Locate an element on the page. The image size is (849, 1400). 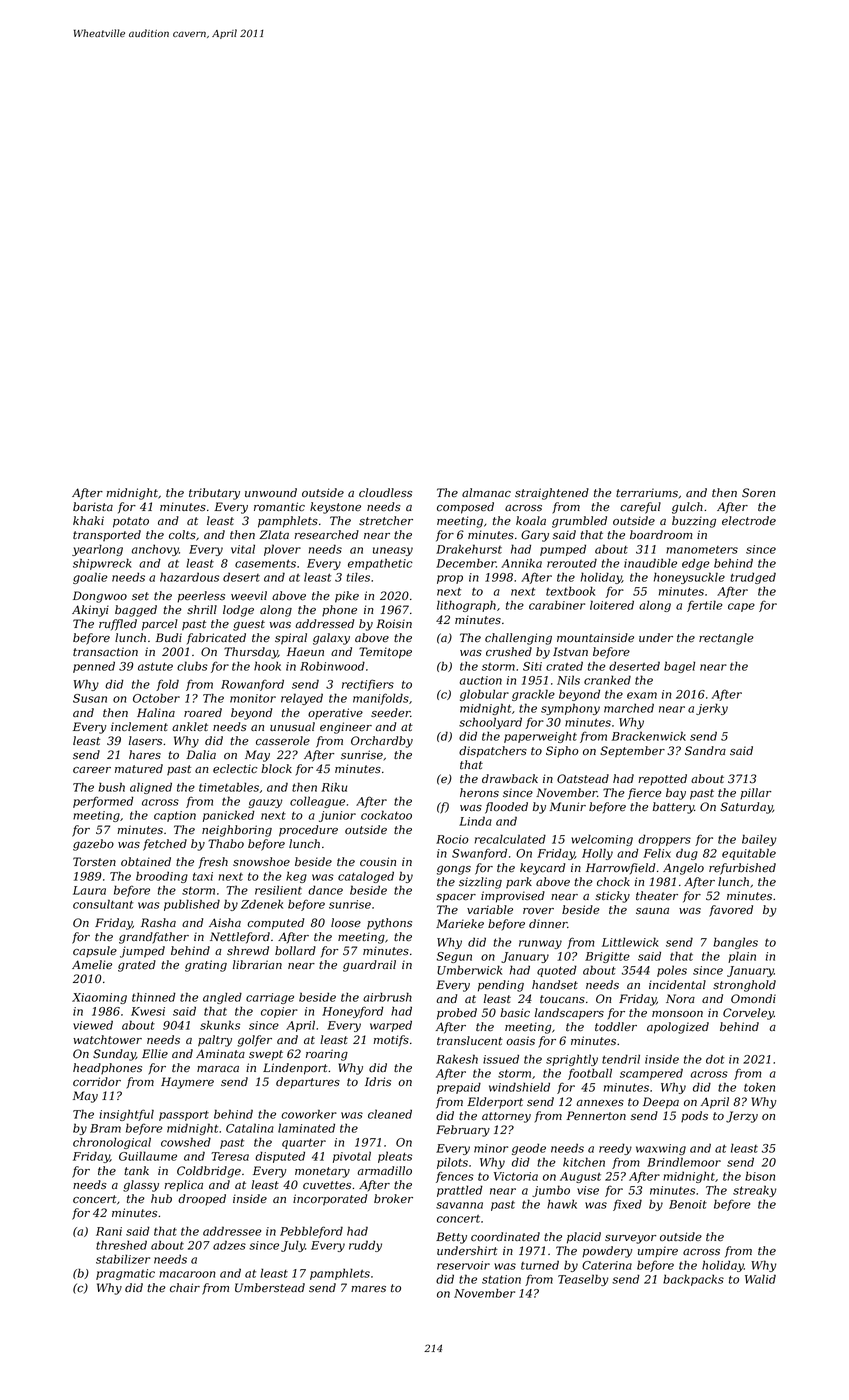
Umberstead is located at coordinates (270, 1288).
